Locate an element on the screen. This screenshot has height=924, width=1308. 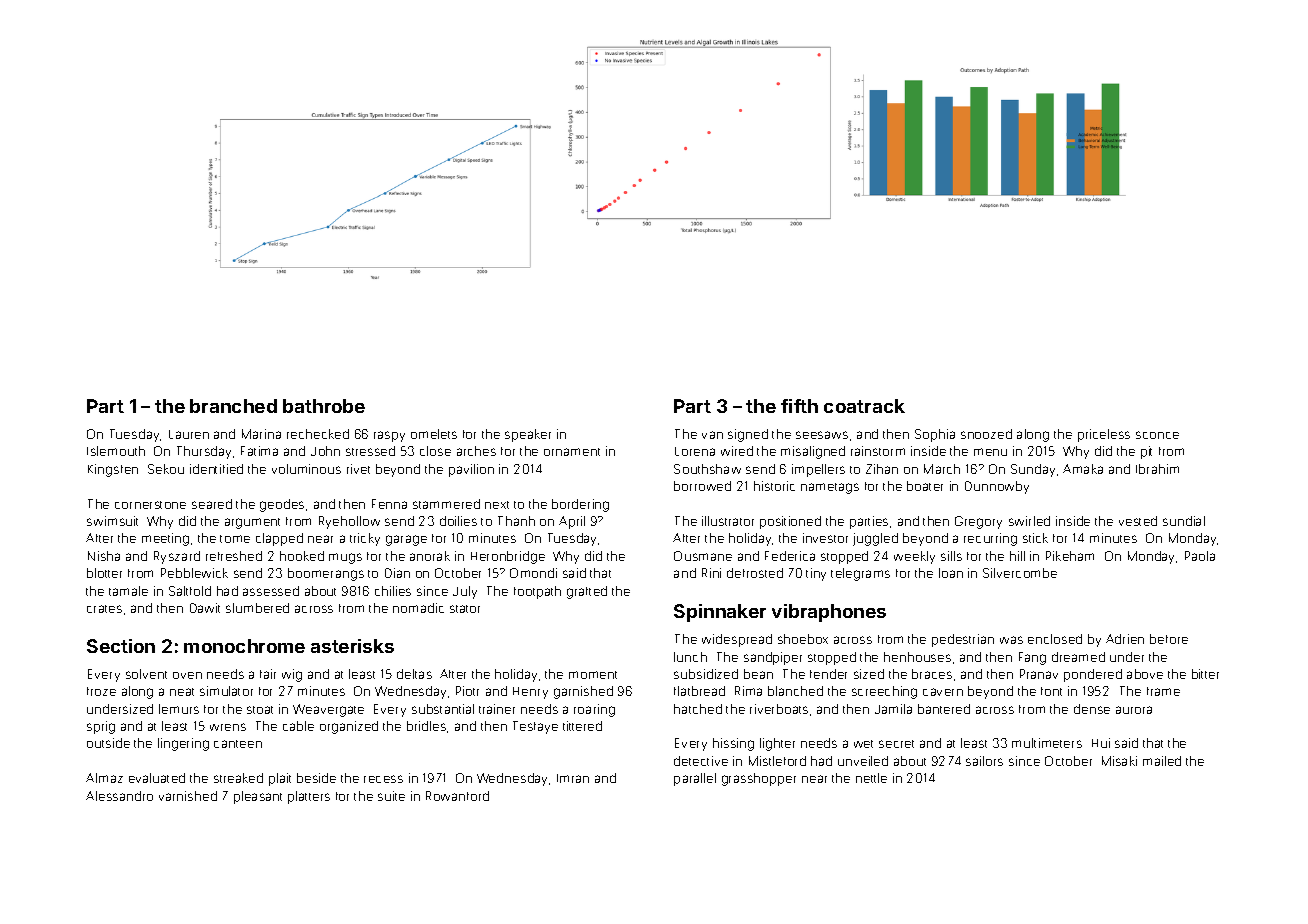
Fatima is located at coordinates (259, 451).
